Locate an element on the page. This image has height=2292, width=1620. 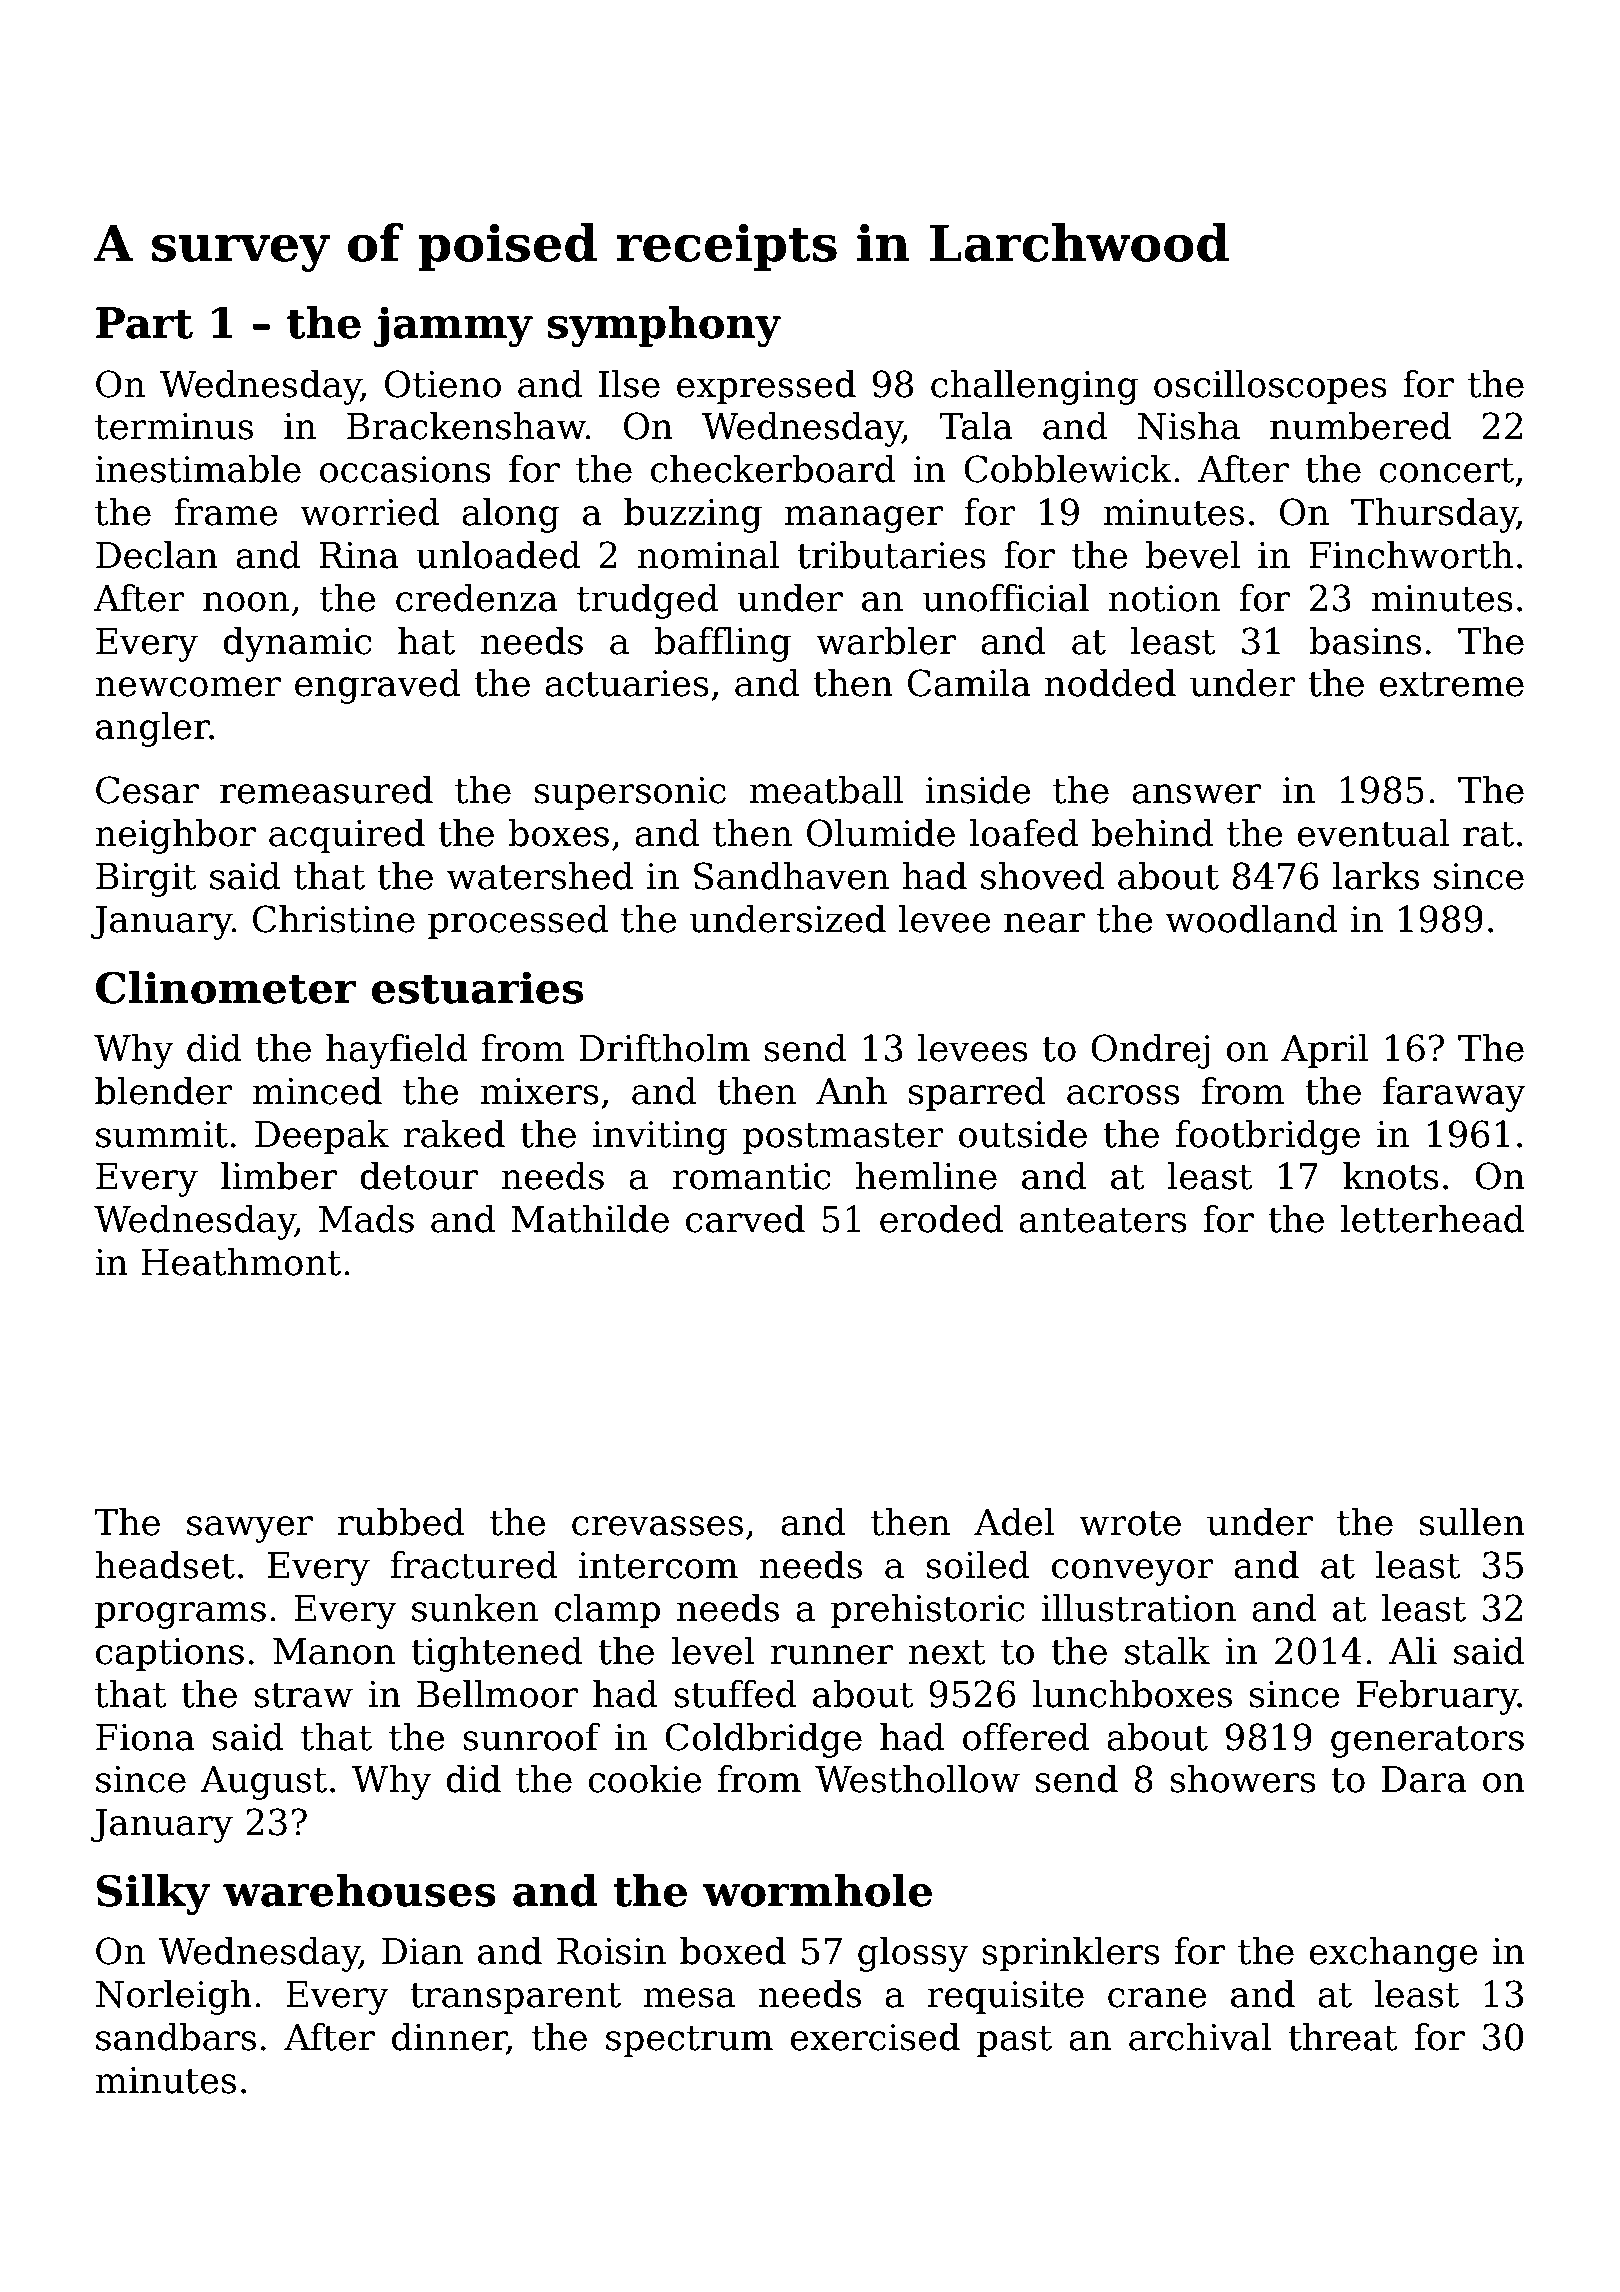
crevasses is located at coordinates (657, 1526).
